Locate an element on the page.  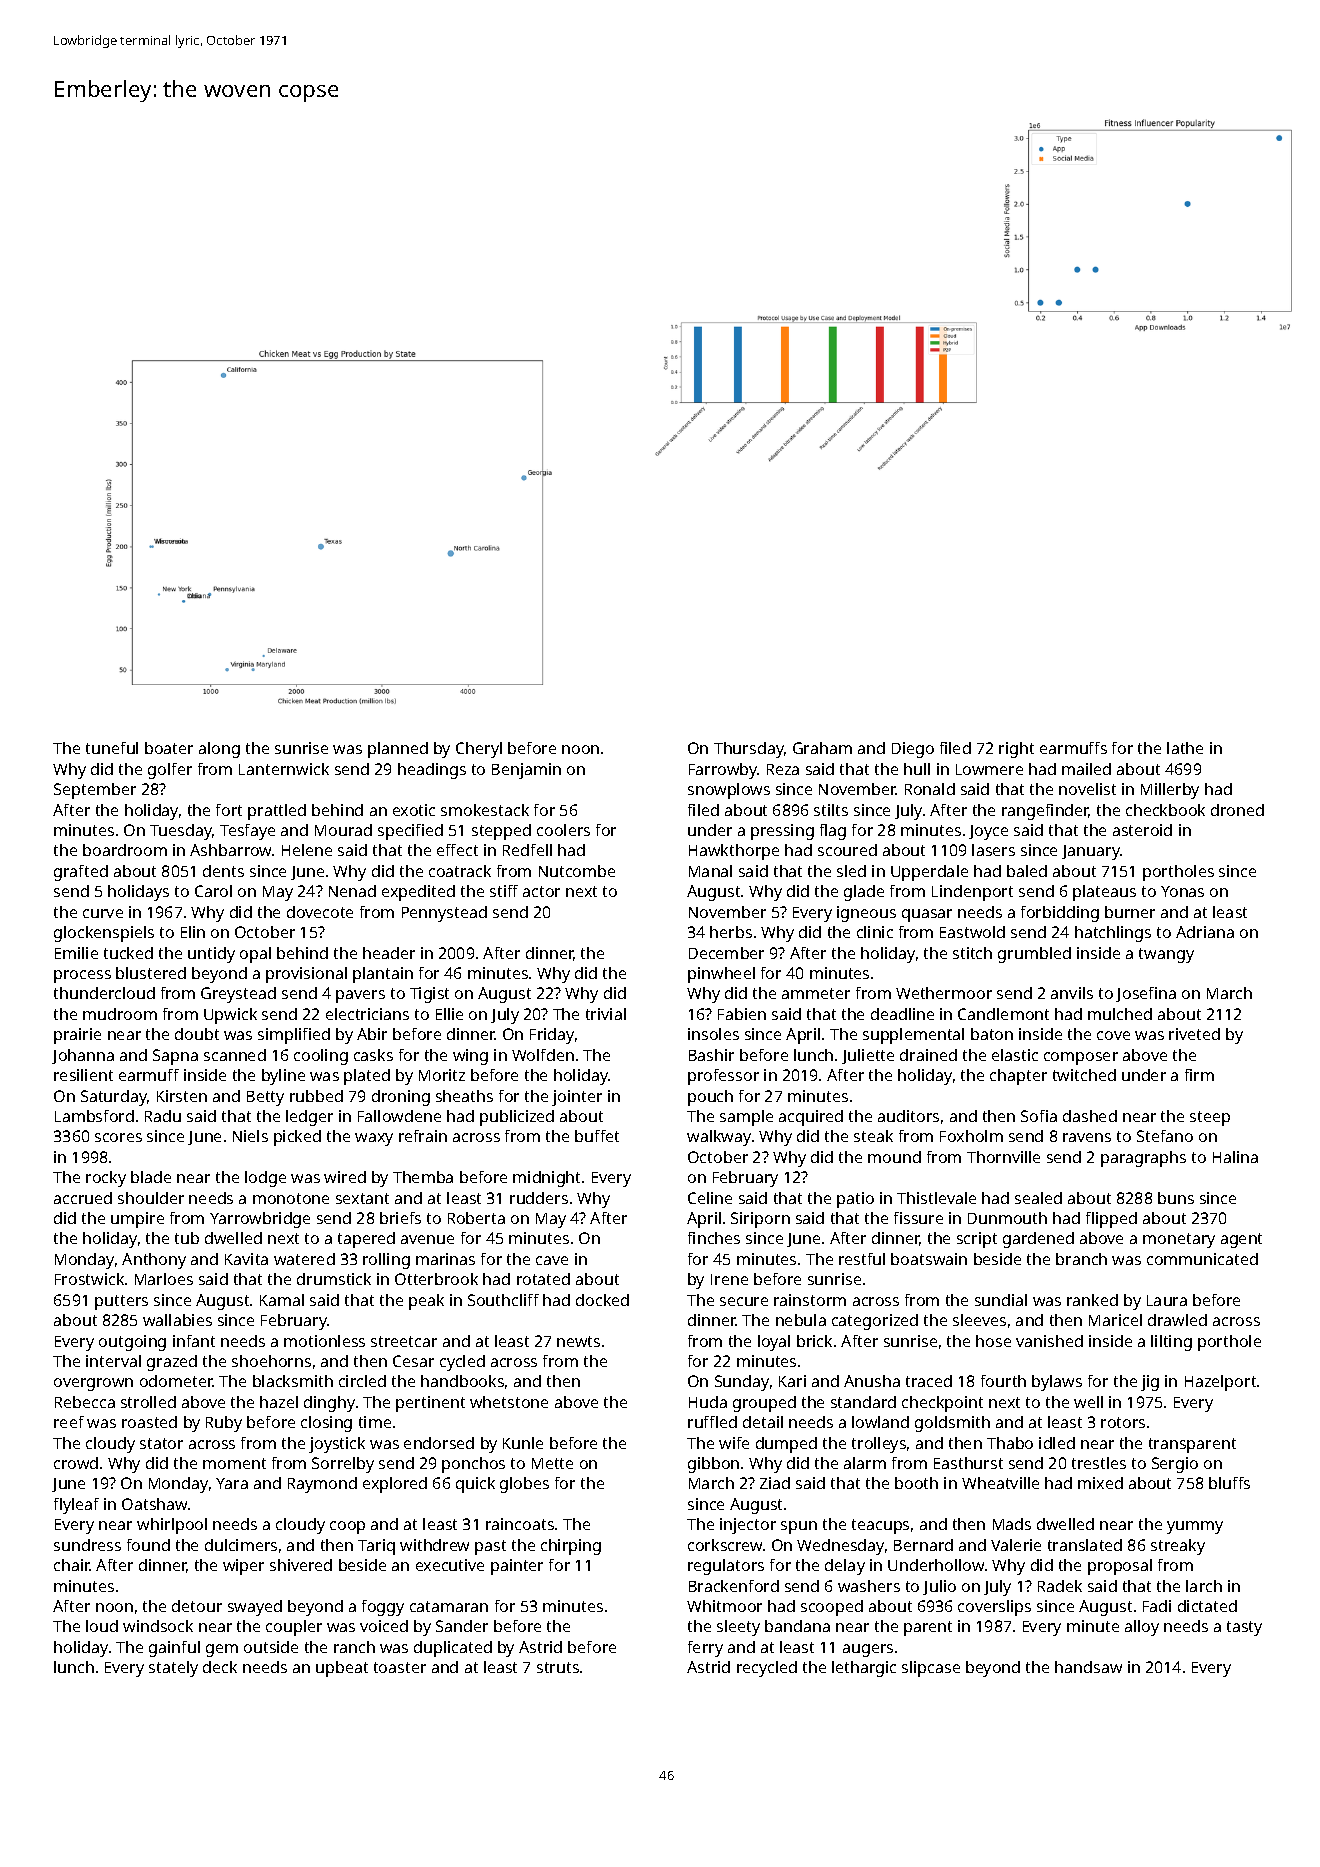
rocky is located at coordinates (106, 1179).
